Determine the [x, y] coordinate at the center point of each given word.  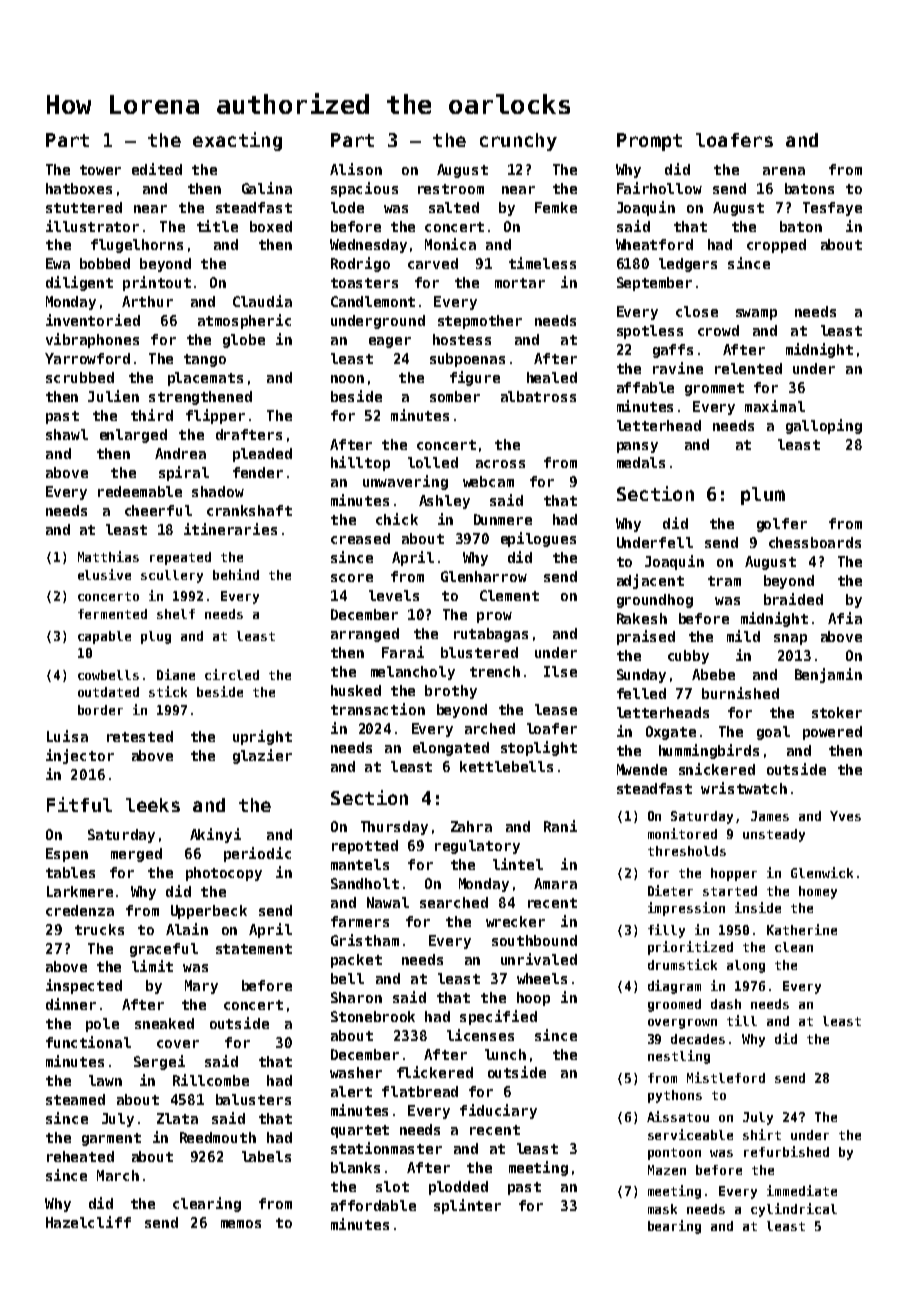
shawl [67, 434]
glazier [262, 756]
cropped [776, 246]
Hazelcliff [88, 1222]
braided [793, 599]
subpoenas [467, 360]
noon [347, 379]
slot [392, 1186]
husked [356, 690]
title [217, 226]
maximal [775, 406]
